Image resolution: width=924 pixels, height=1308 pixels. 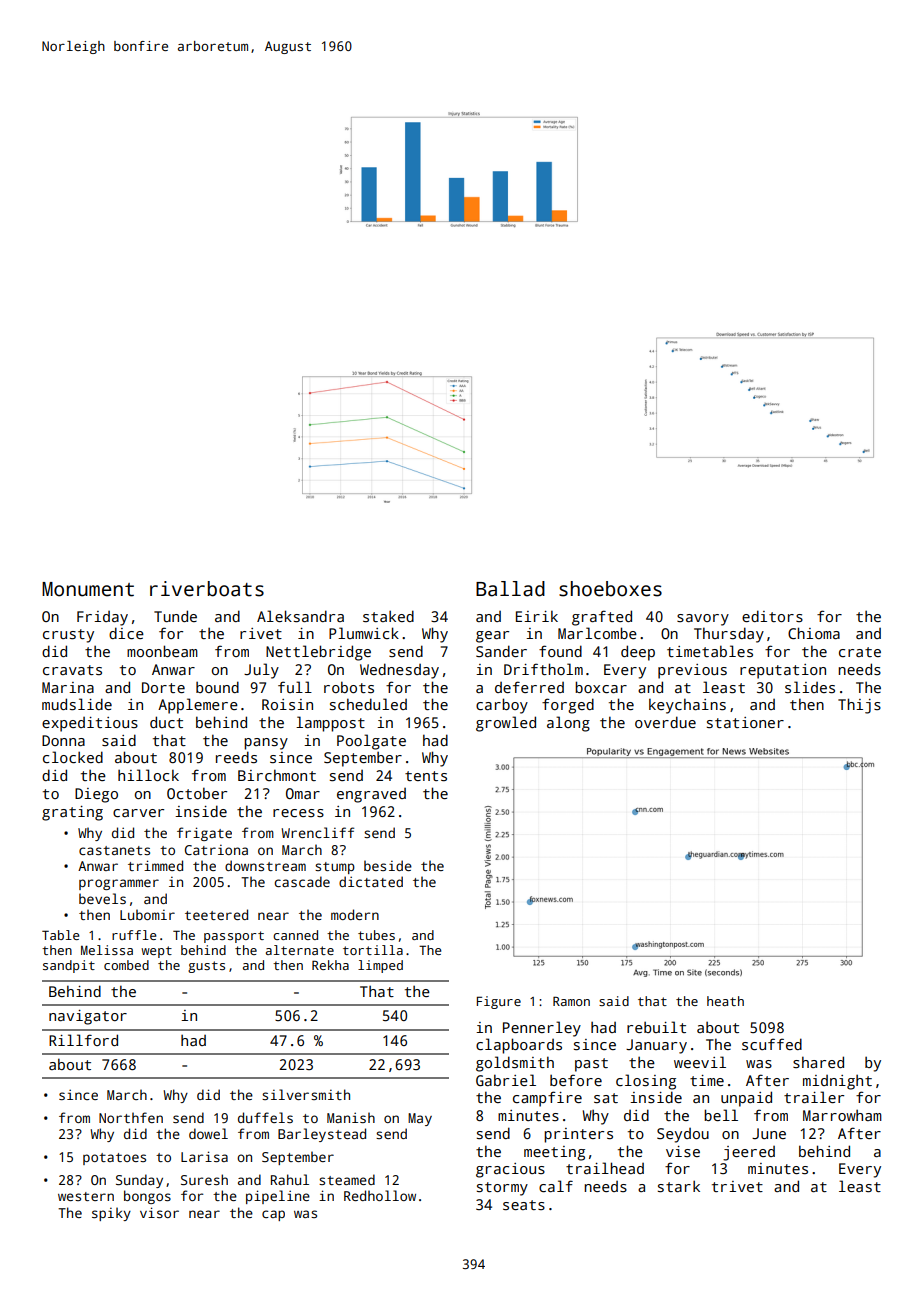 I want to click on steamed, so click(x=347, y=1179).
